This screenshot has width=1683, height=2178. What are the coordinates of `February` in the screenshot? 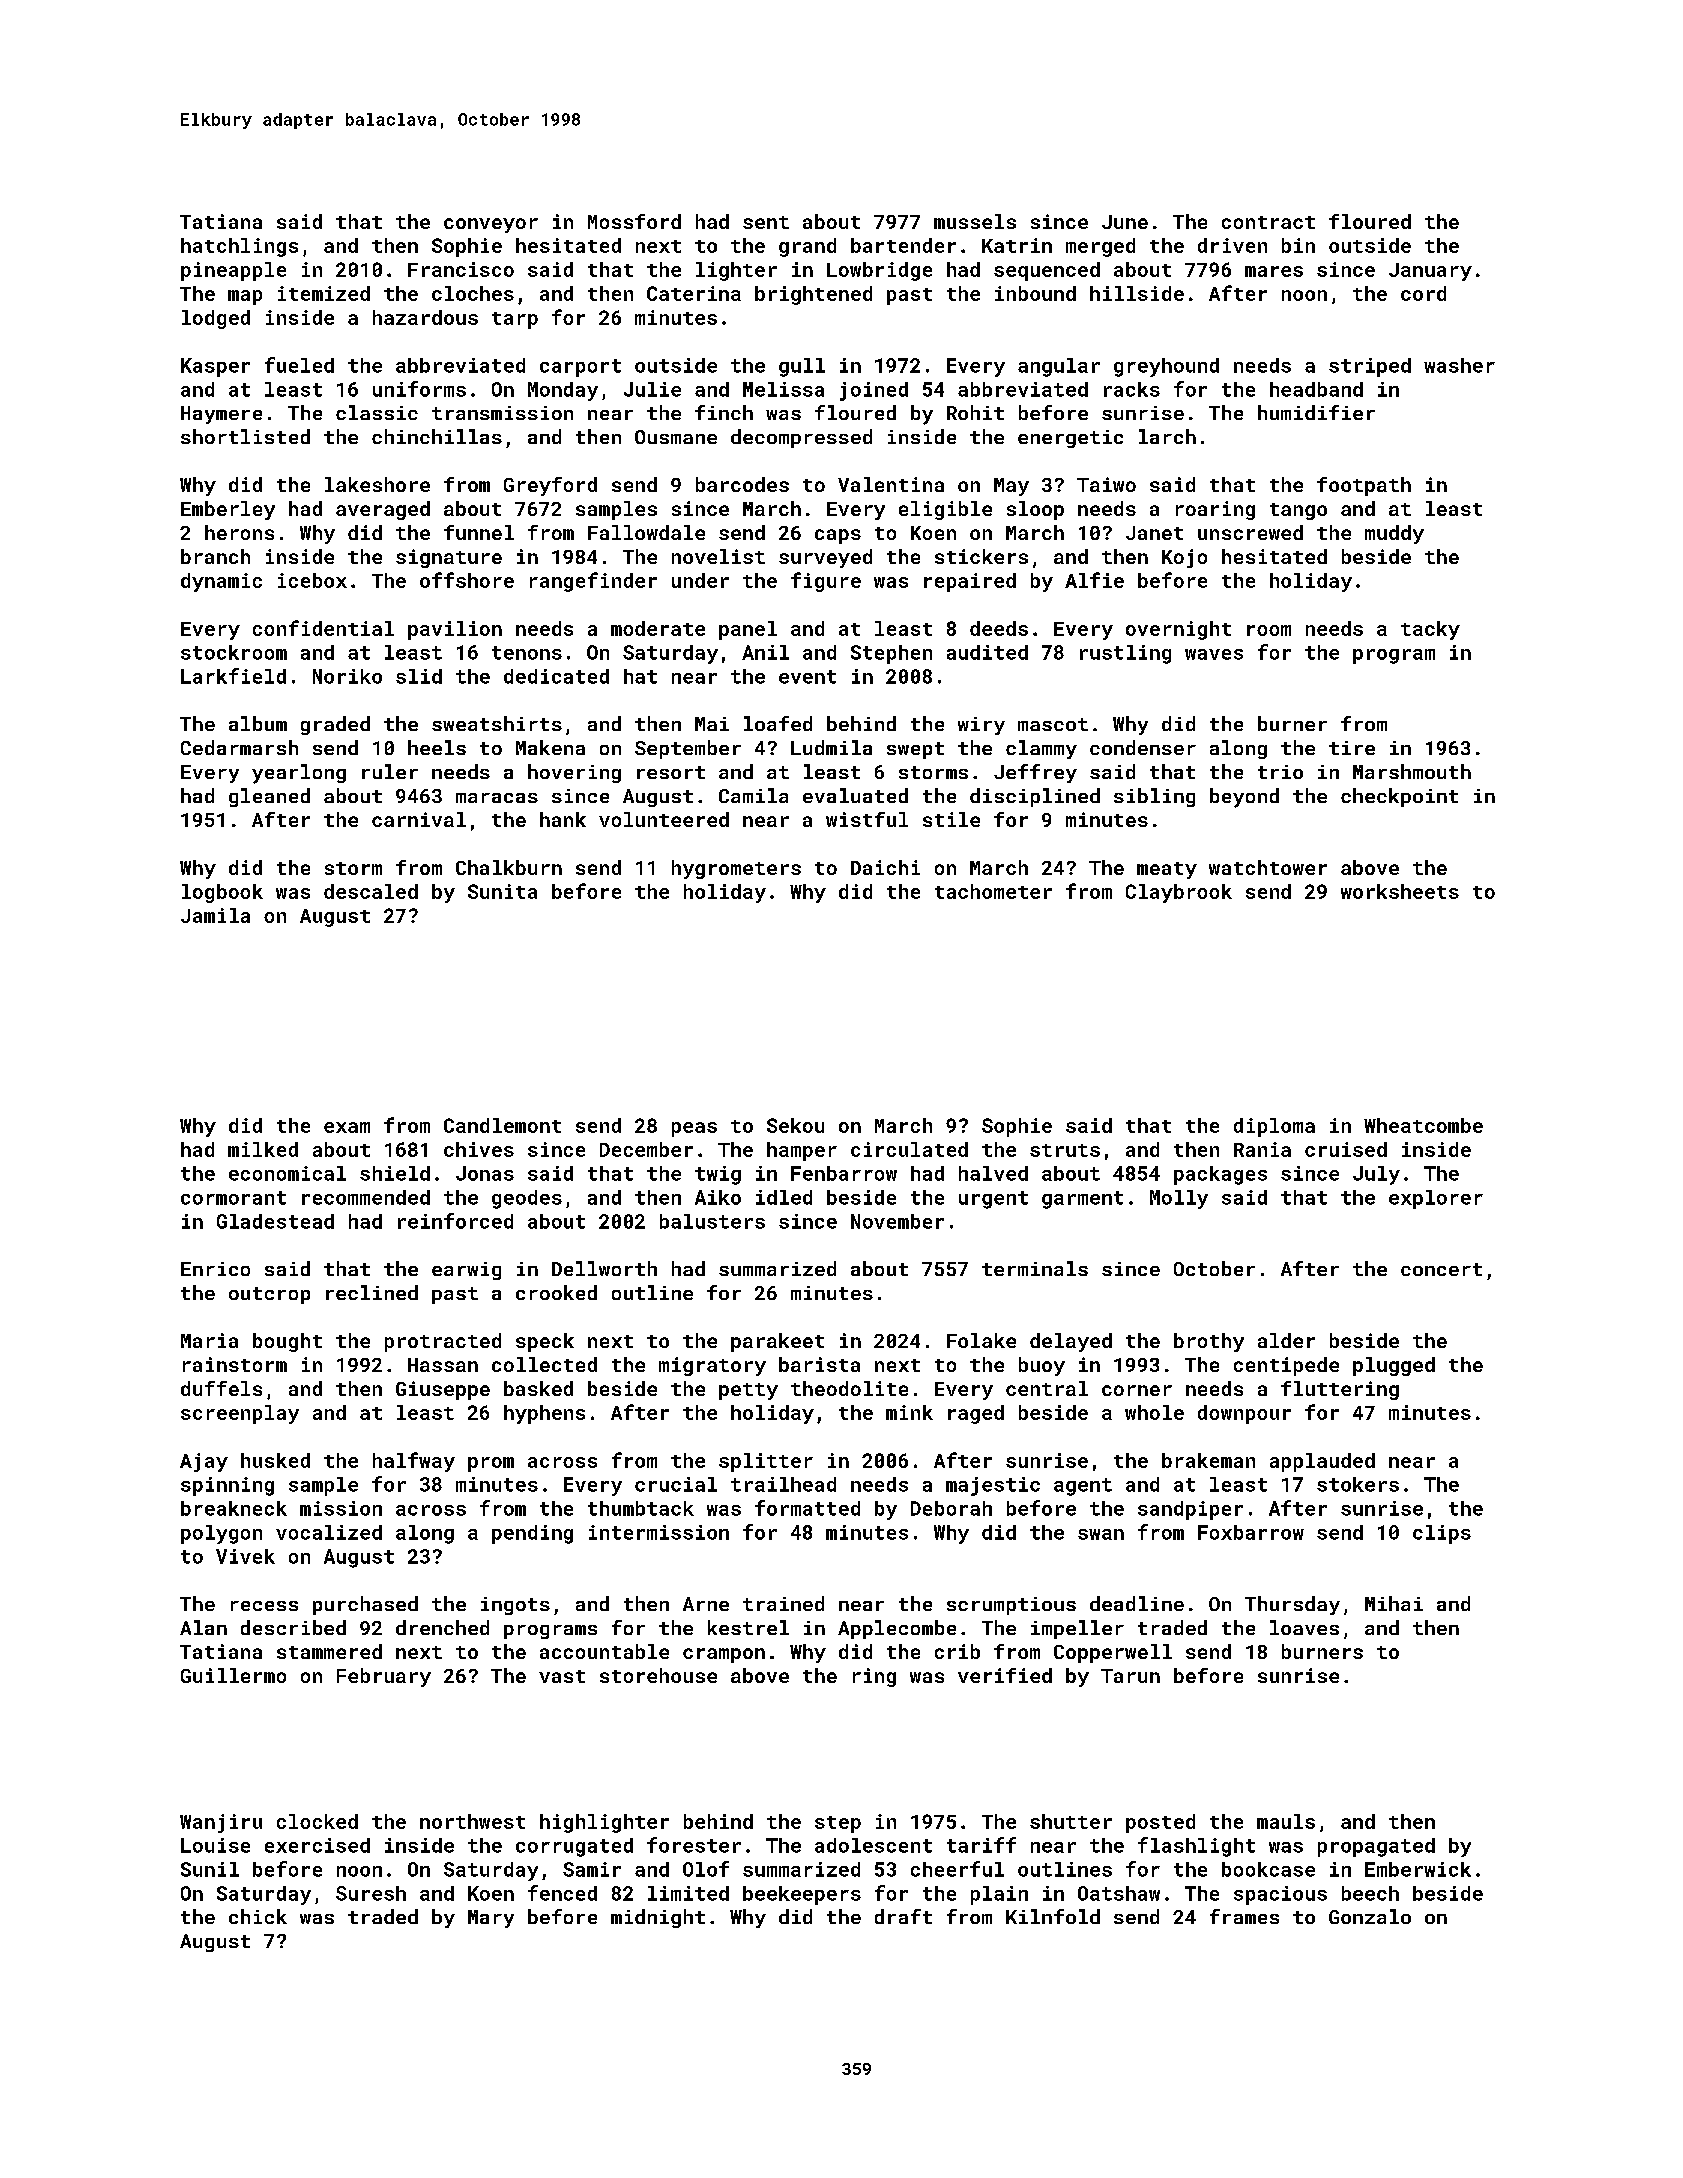 It's located at (384, 1677).
